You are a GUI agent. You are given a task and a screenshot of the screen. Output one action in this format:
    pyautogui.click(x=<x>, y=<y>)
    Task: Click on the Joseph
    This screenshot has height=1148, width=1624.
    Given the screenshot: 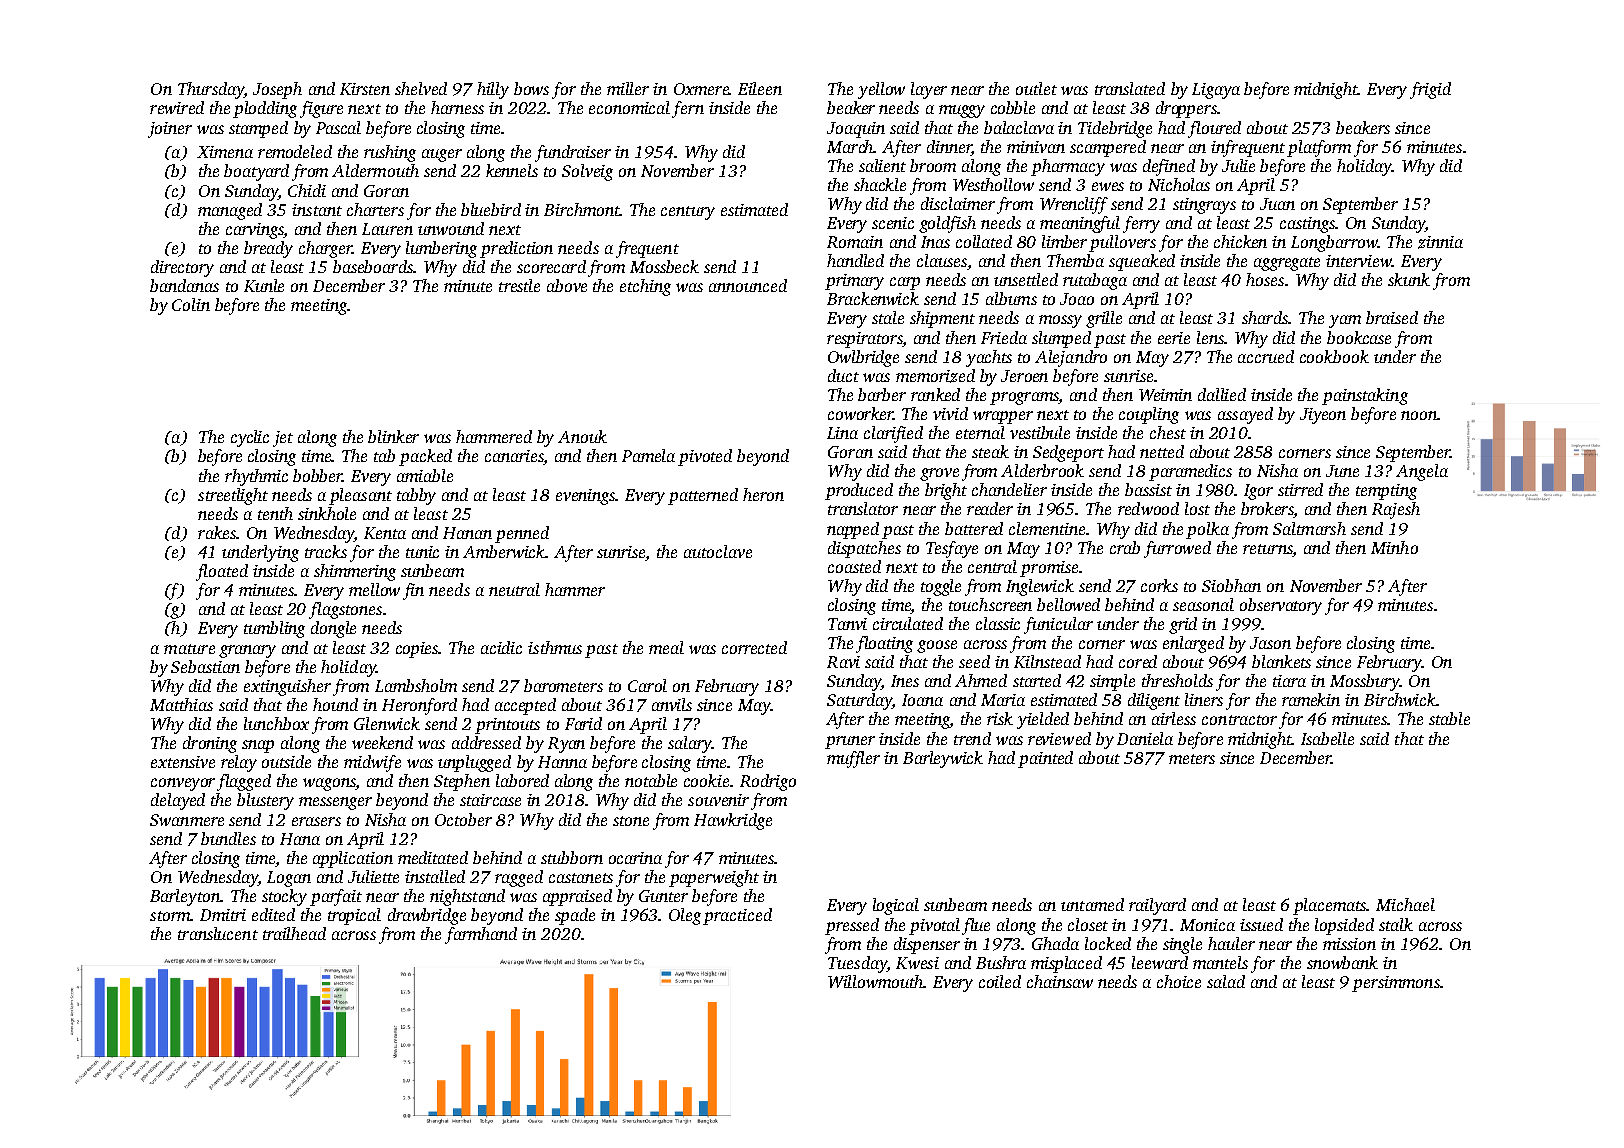 What is the action you would take?
    pyautogui.click(x=277, y=90)
